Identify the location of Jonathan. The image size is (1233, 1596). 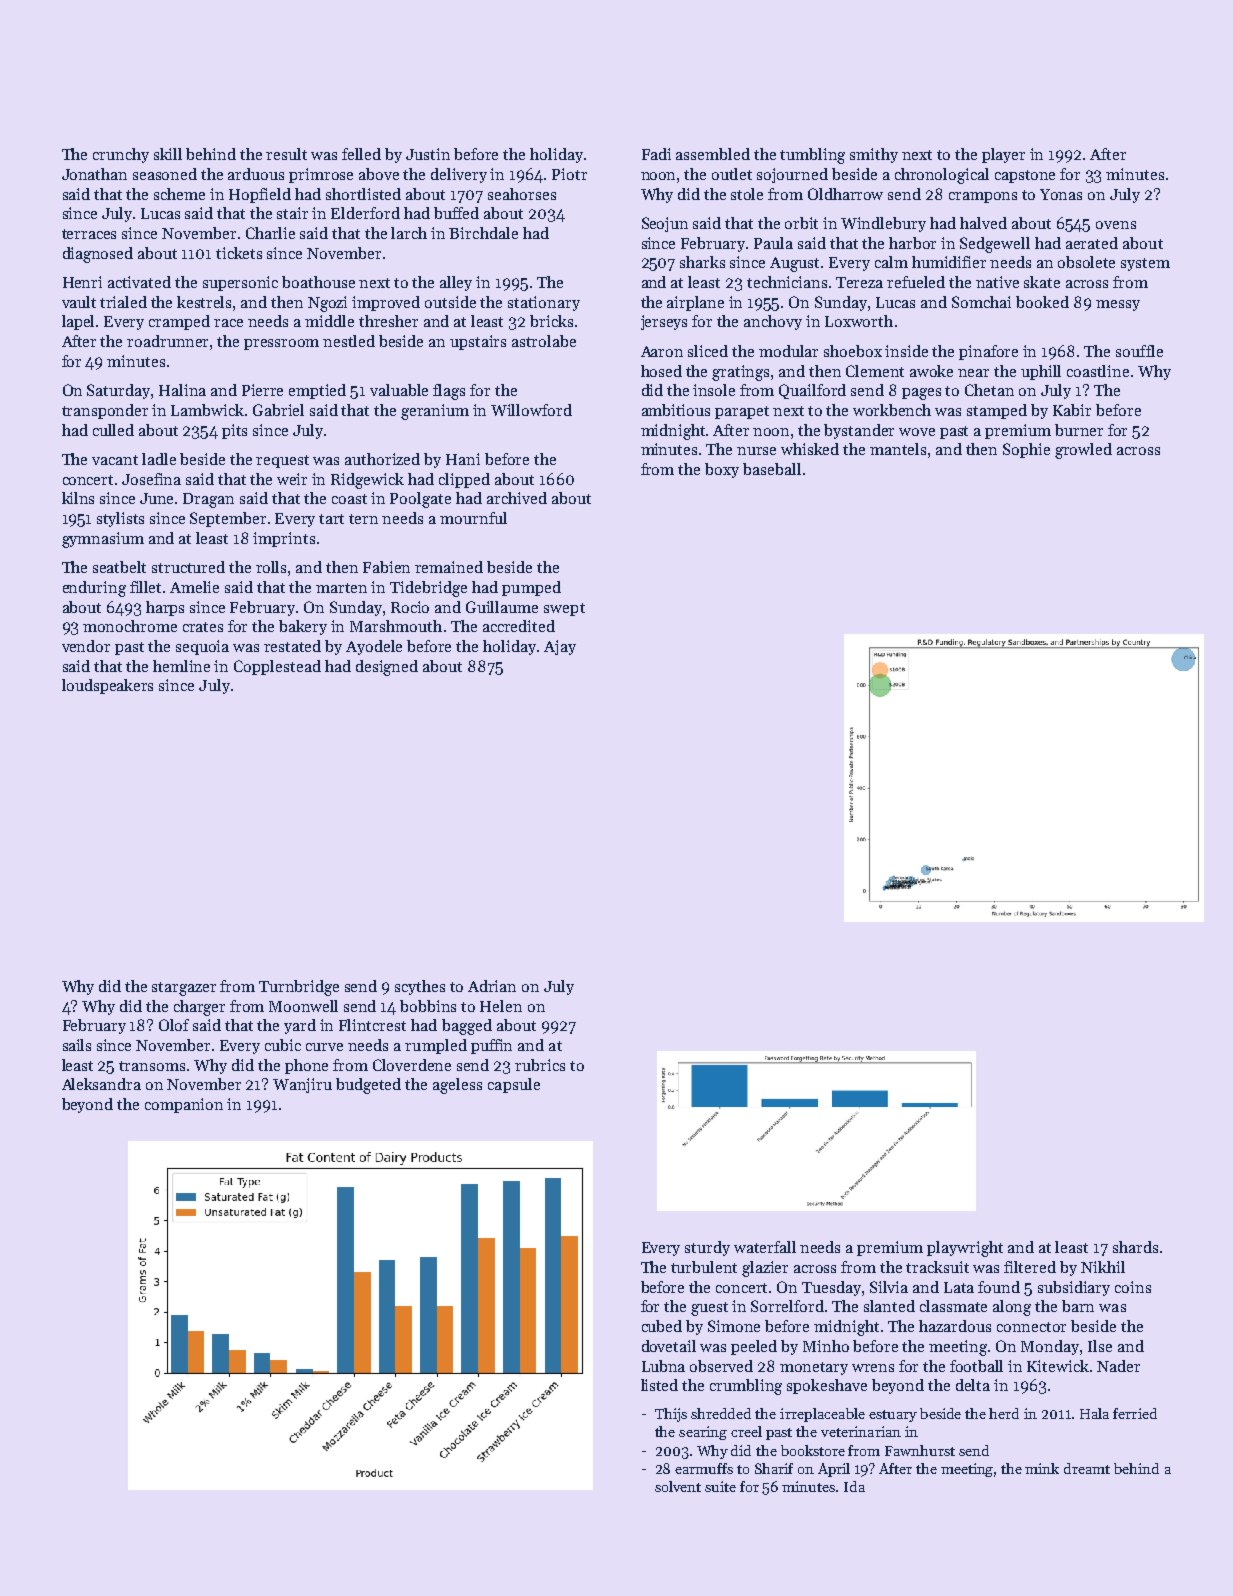
(94, 174).
